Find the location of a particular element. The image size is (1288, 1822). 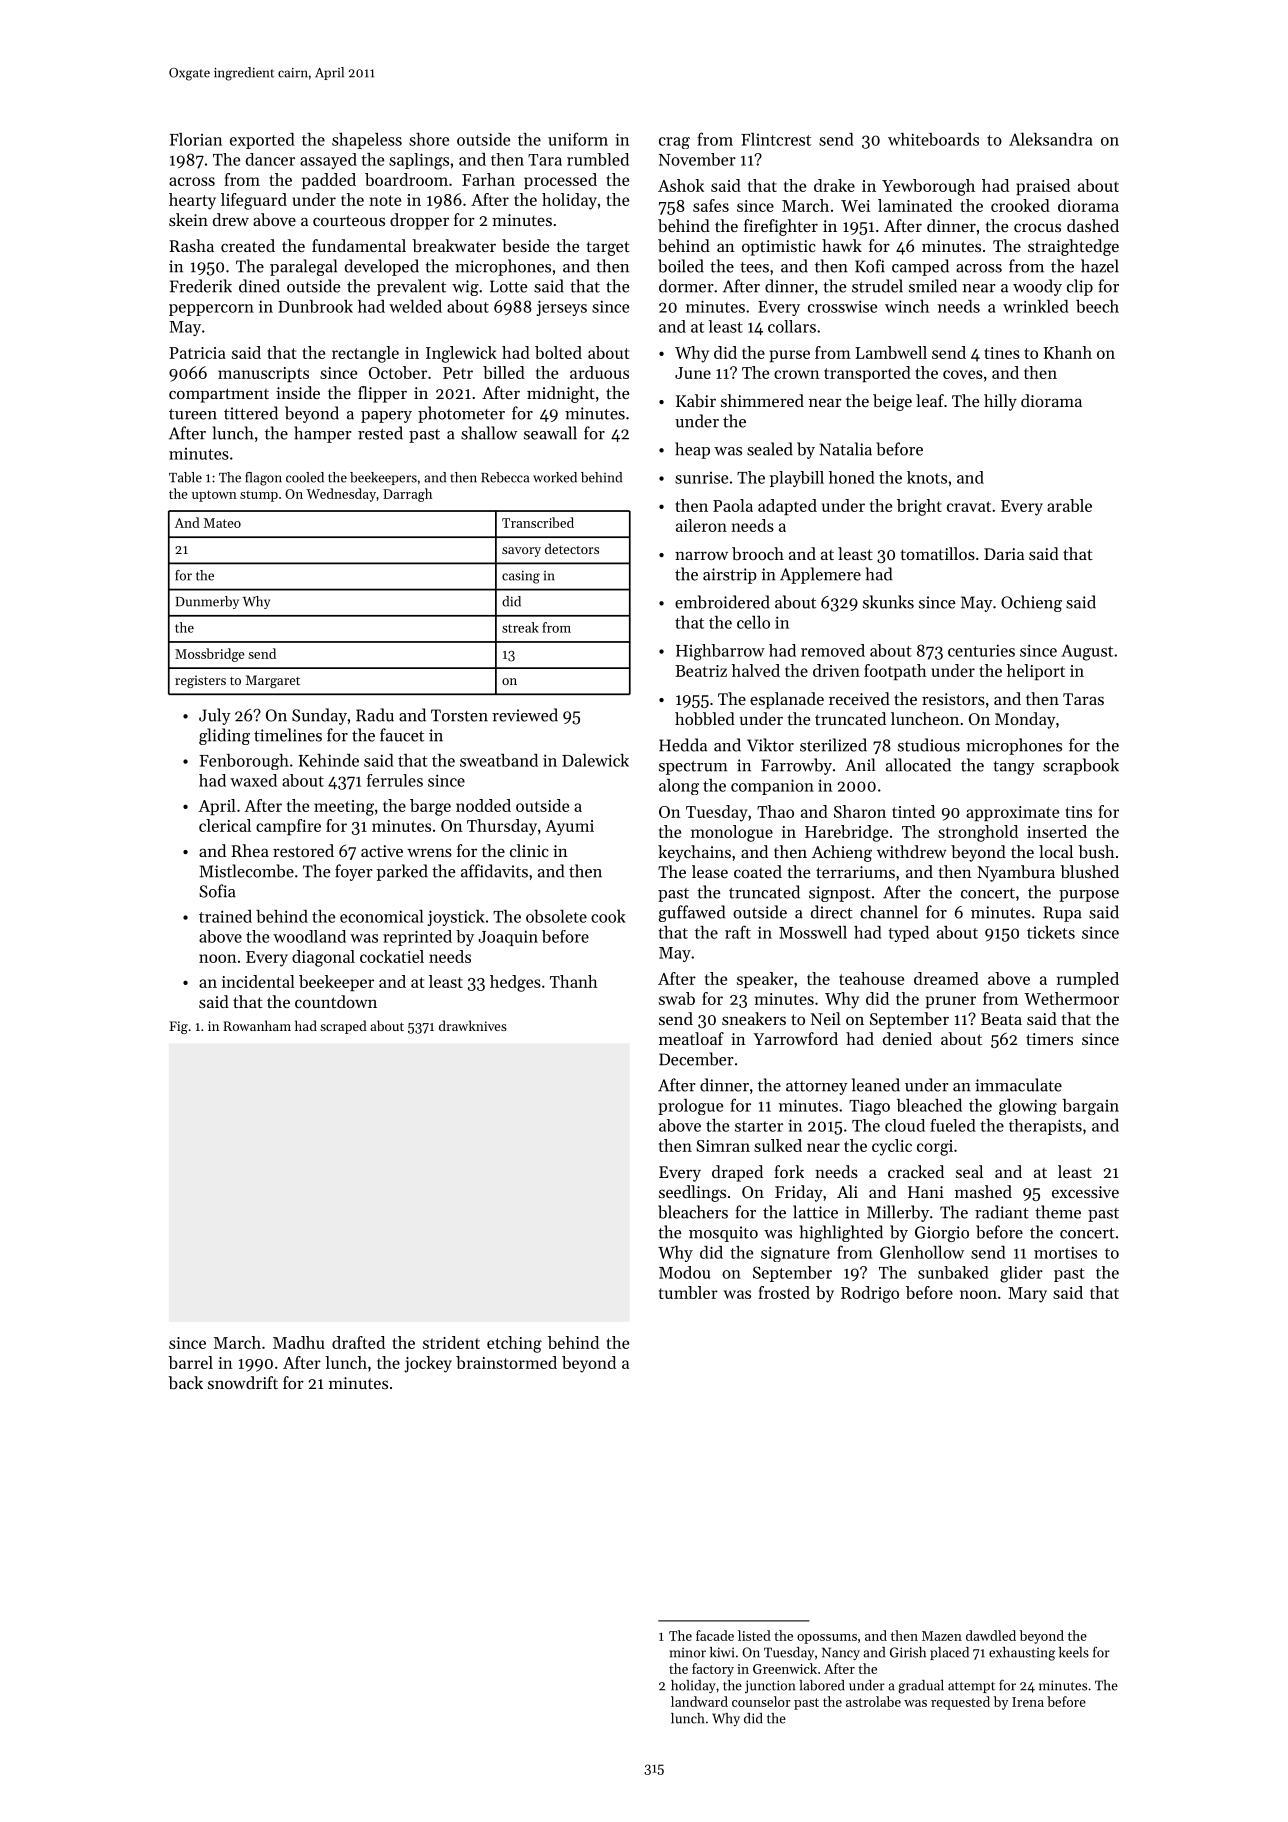

Mary is located at coordinates (1027, 1295).
